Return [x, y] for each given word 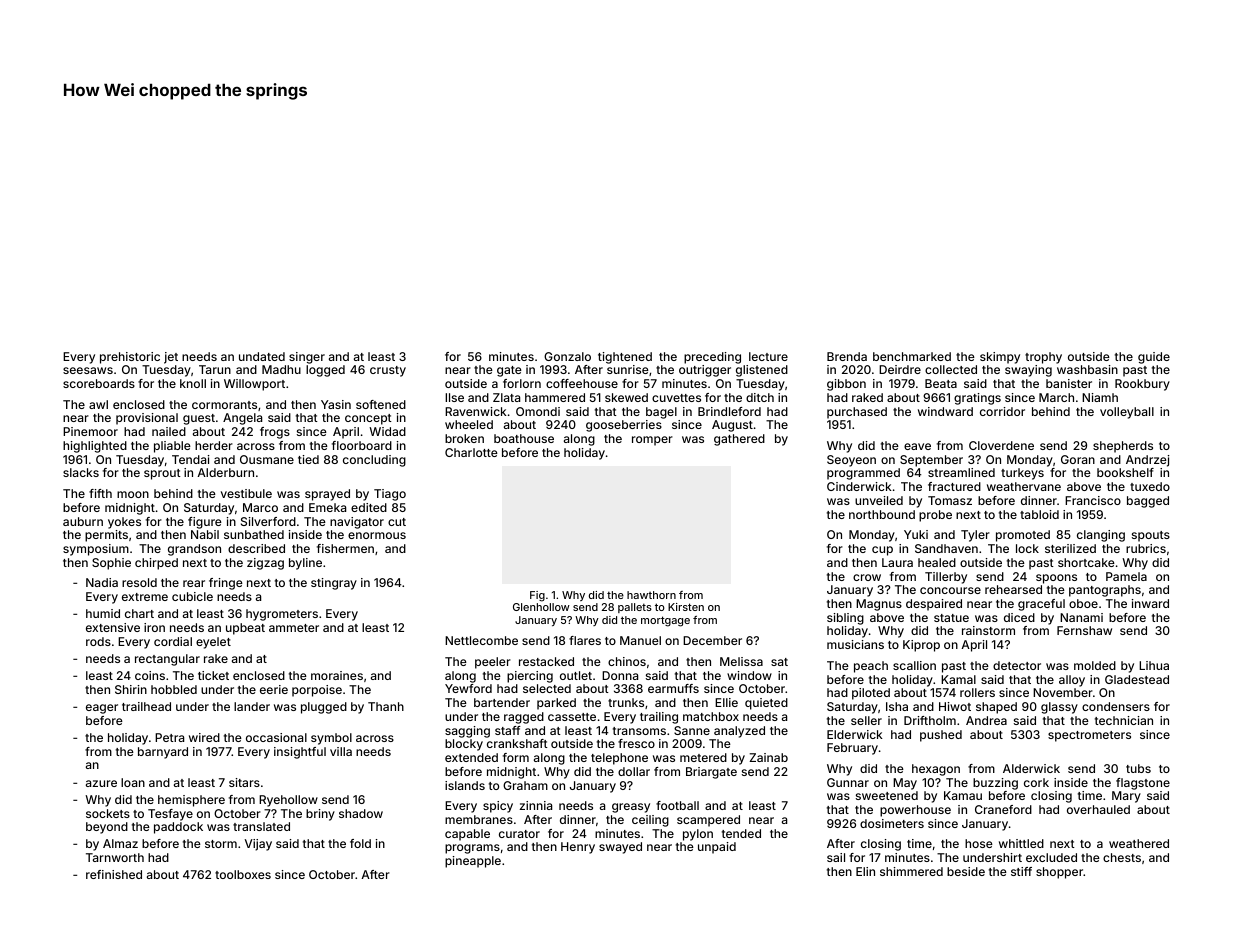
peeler [493, 663]
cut [397, 522]
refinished [114, 874]
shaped [996, 708]
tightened [625, 358]
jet [171, 358]
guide [1154, 358]
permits [106, 536]
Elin [865, 871]
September [931, 461]
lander [252, 706]
